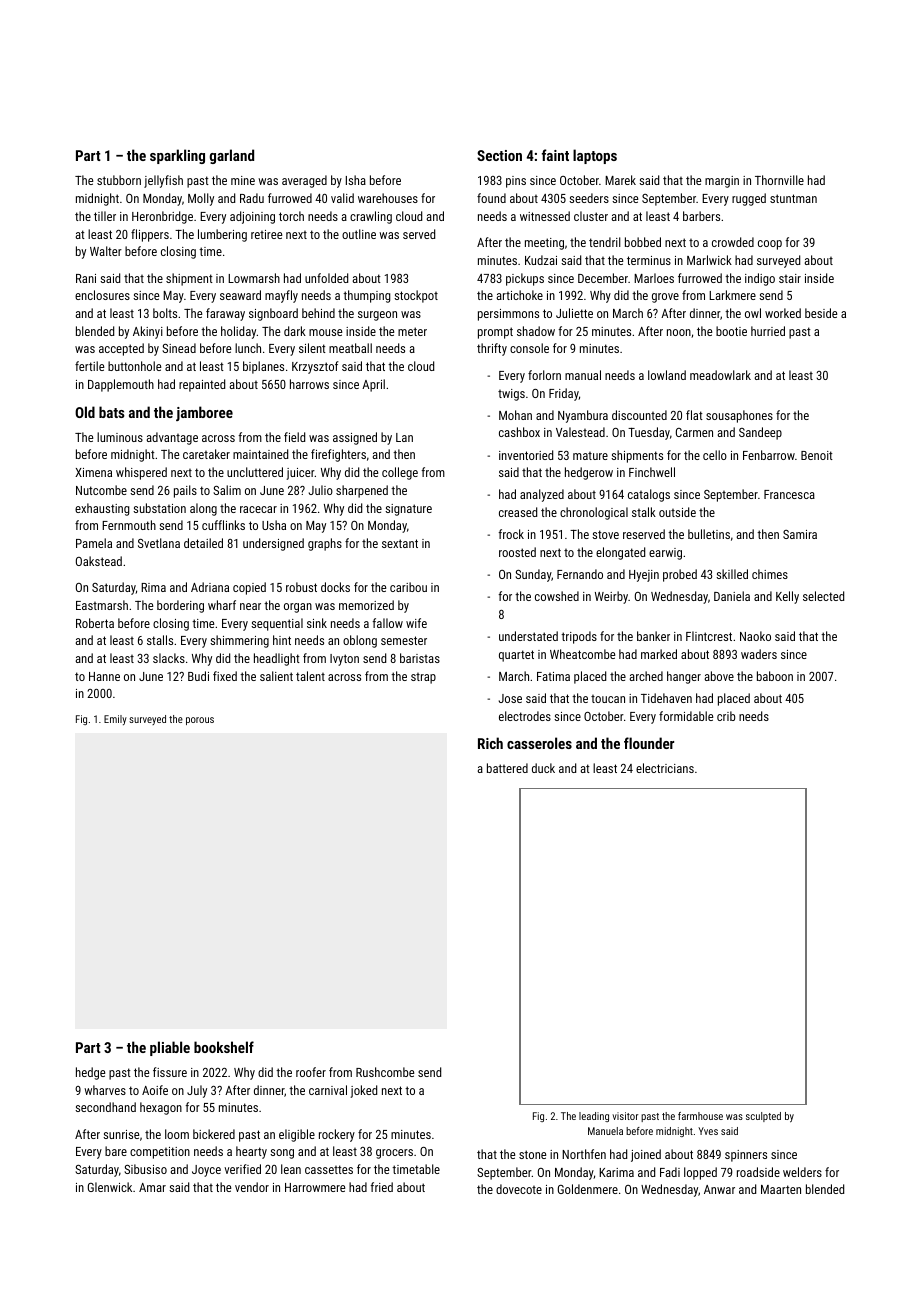 This image has width=924, height=1308. Describe the element at coordinates (499, 155) in the image. I see `Section` at that location.
